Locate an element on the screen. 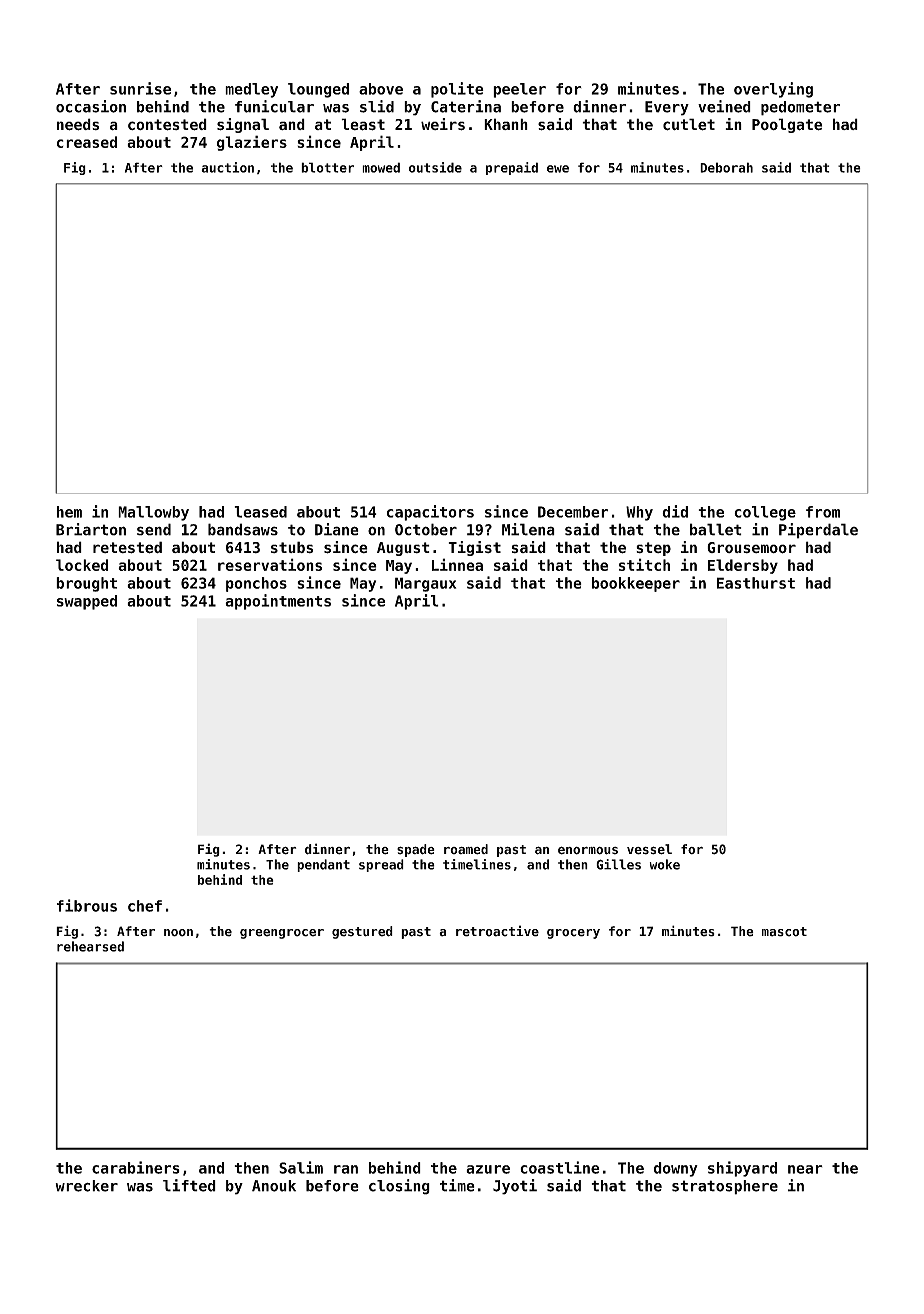 This screenshot has height=1314, width=924. coastline is located at coordinates (560, 1167).
